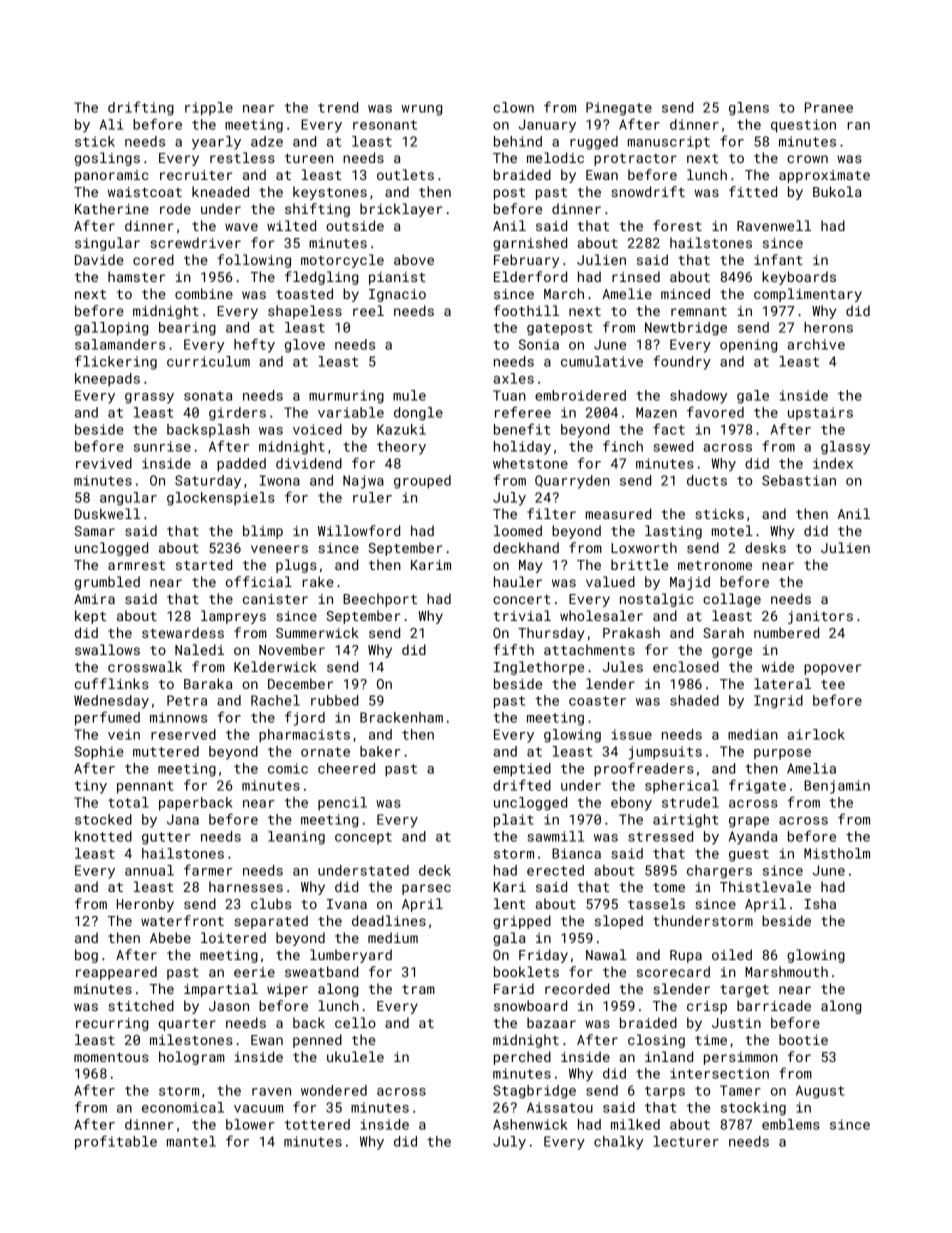 Image resolution: width=952 pixels, height=1233 pixels. What do you see at coordinates (380, 600) in the document?
I see `Beechport` at bounding box center [380, 600].
